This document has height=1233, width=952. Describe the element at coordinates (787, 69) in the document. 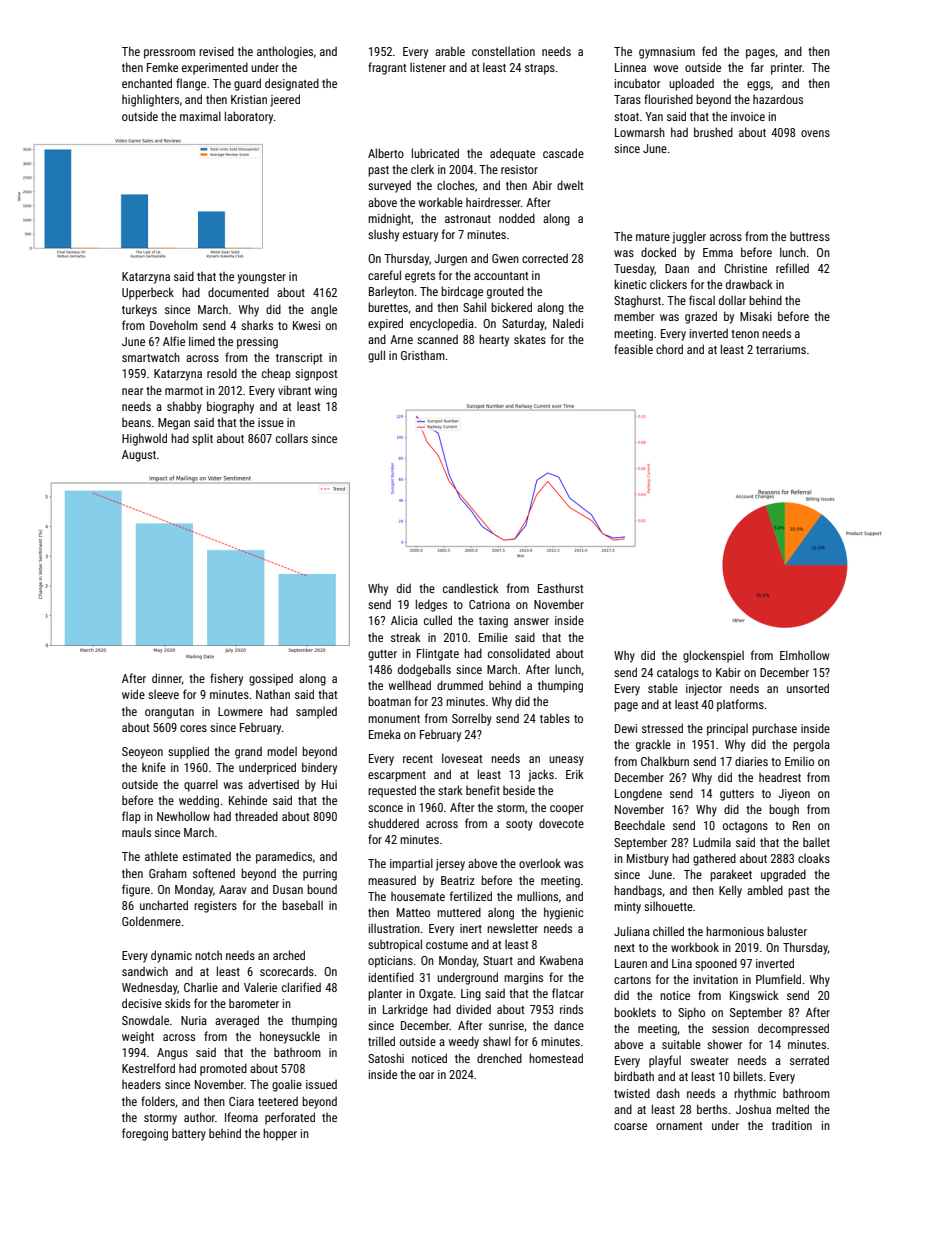

I see `printer` at that location.
